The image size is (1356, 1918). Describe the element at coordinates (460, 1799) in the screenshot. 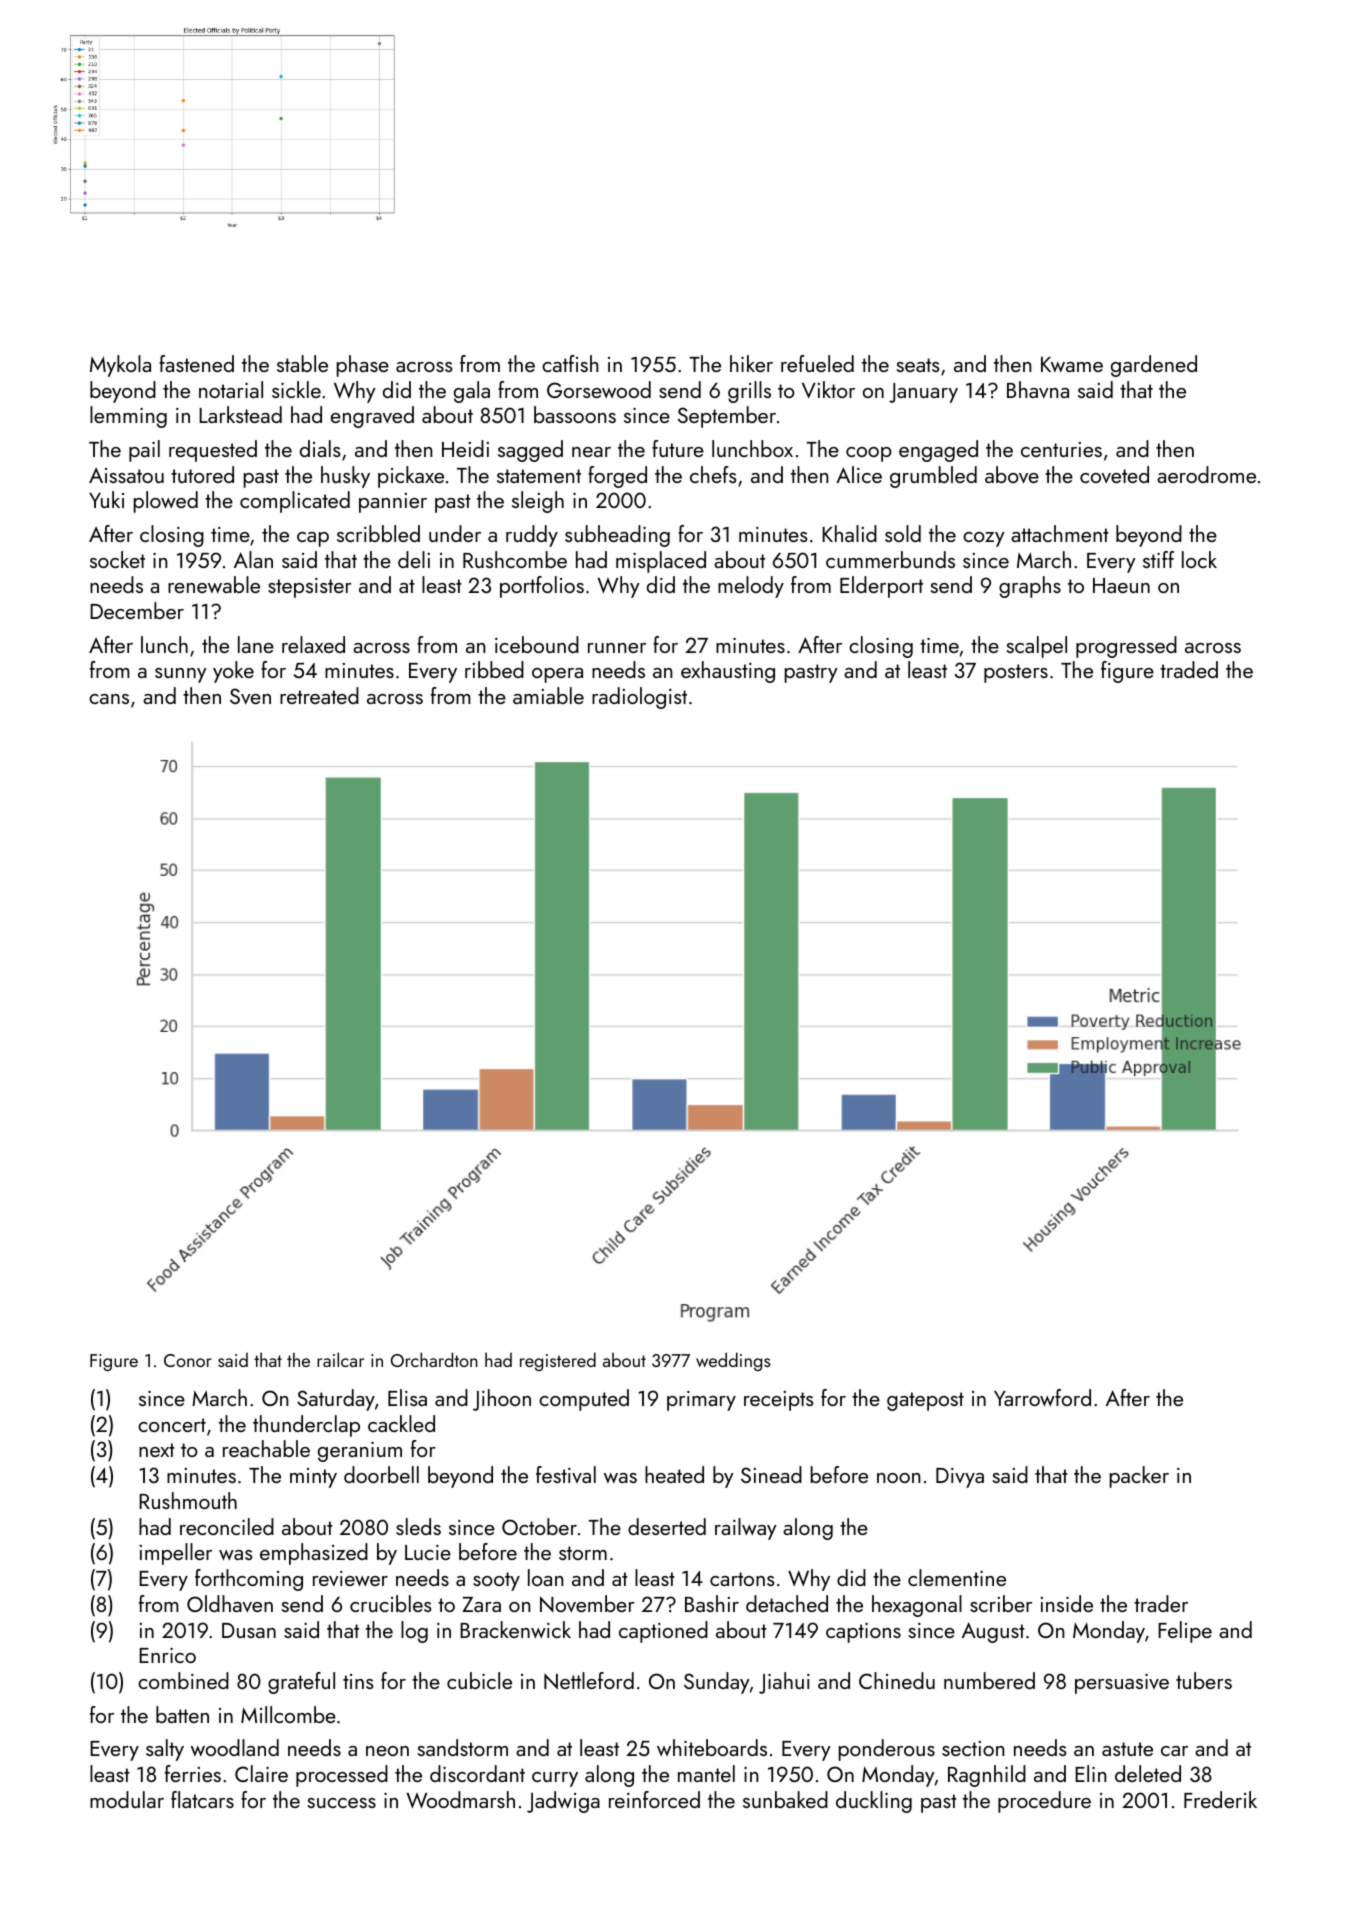

I see `Woodmarsh` at that location.
